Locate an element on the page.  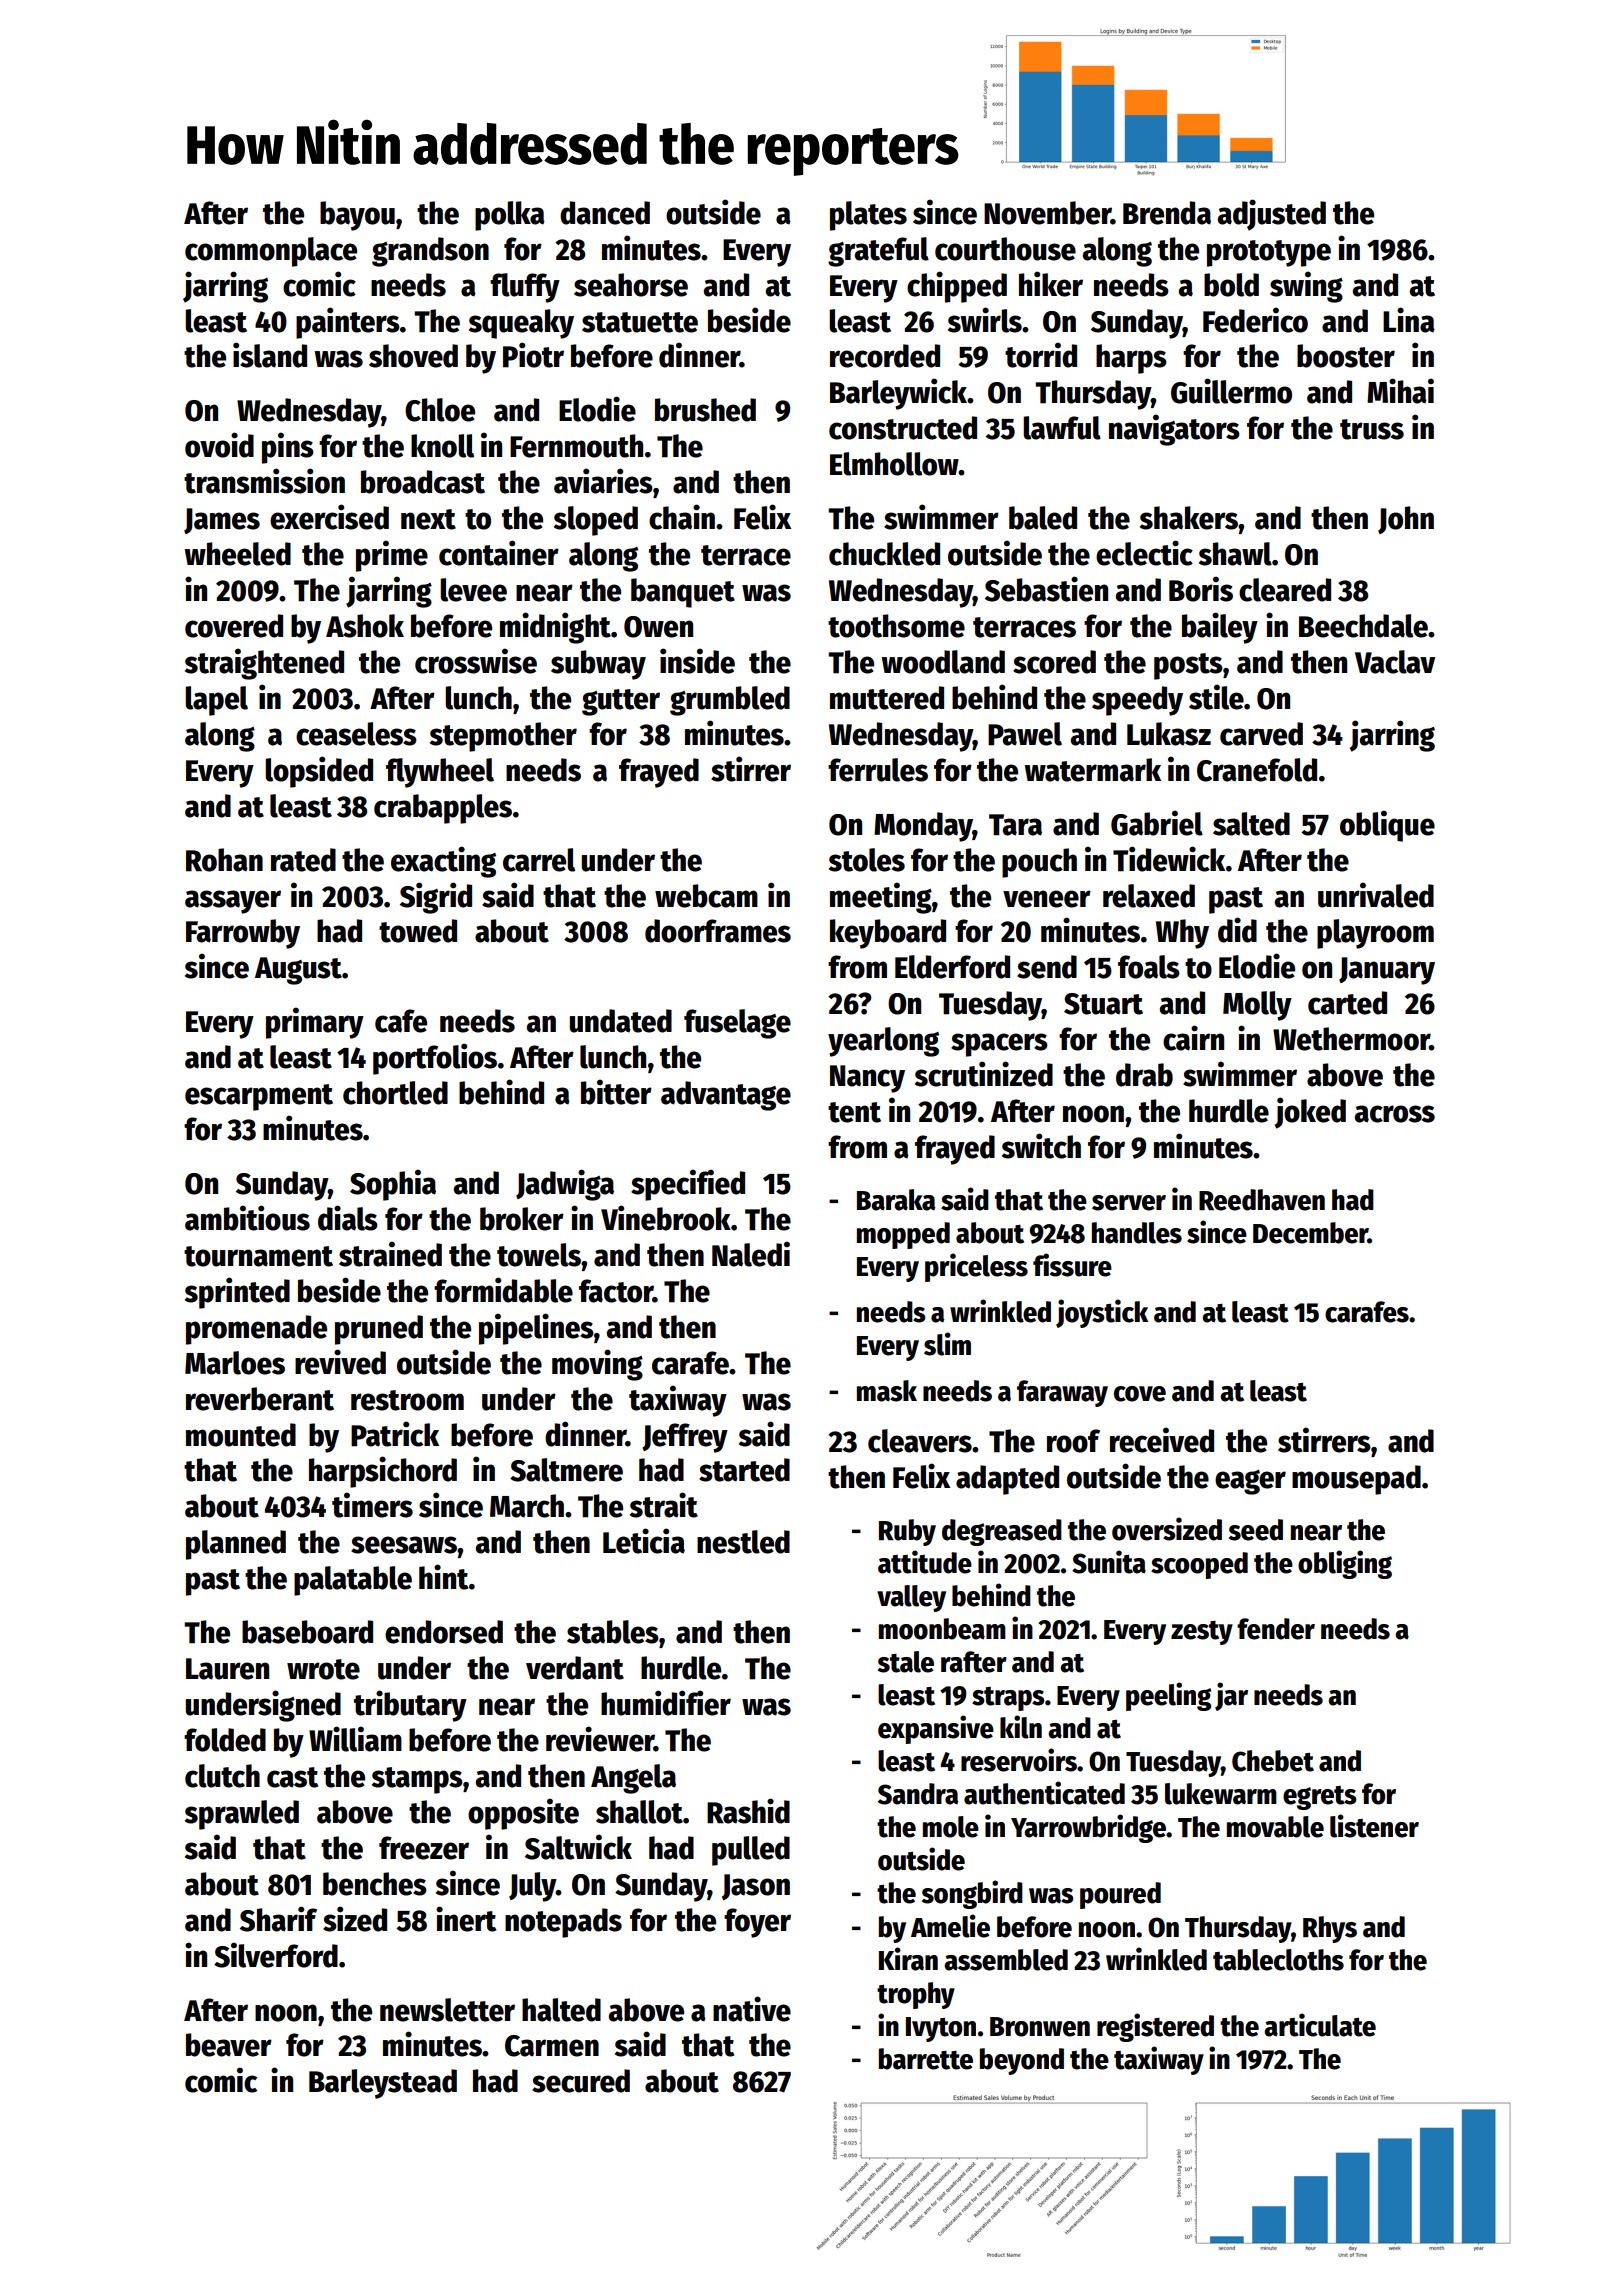
obliging is located at coordinates (1345, 1564).
